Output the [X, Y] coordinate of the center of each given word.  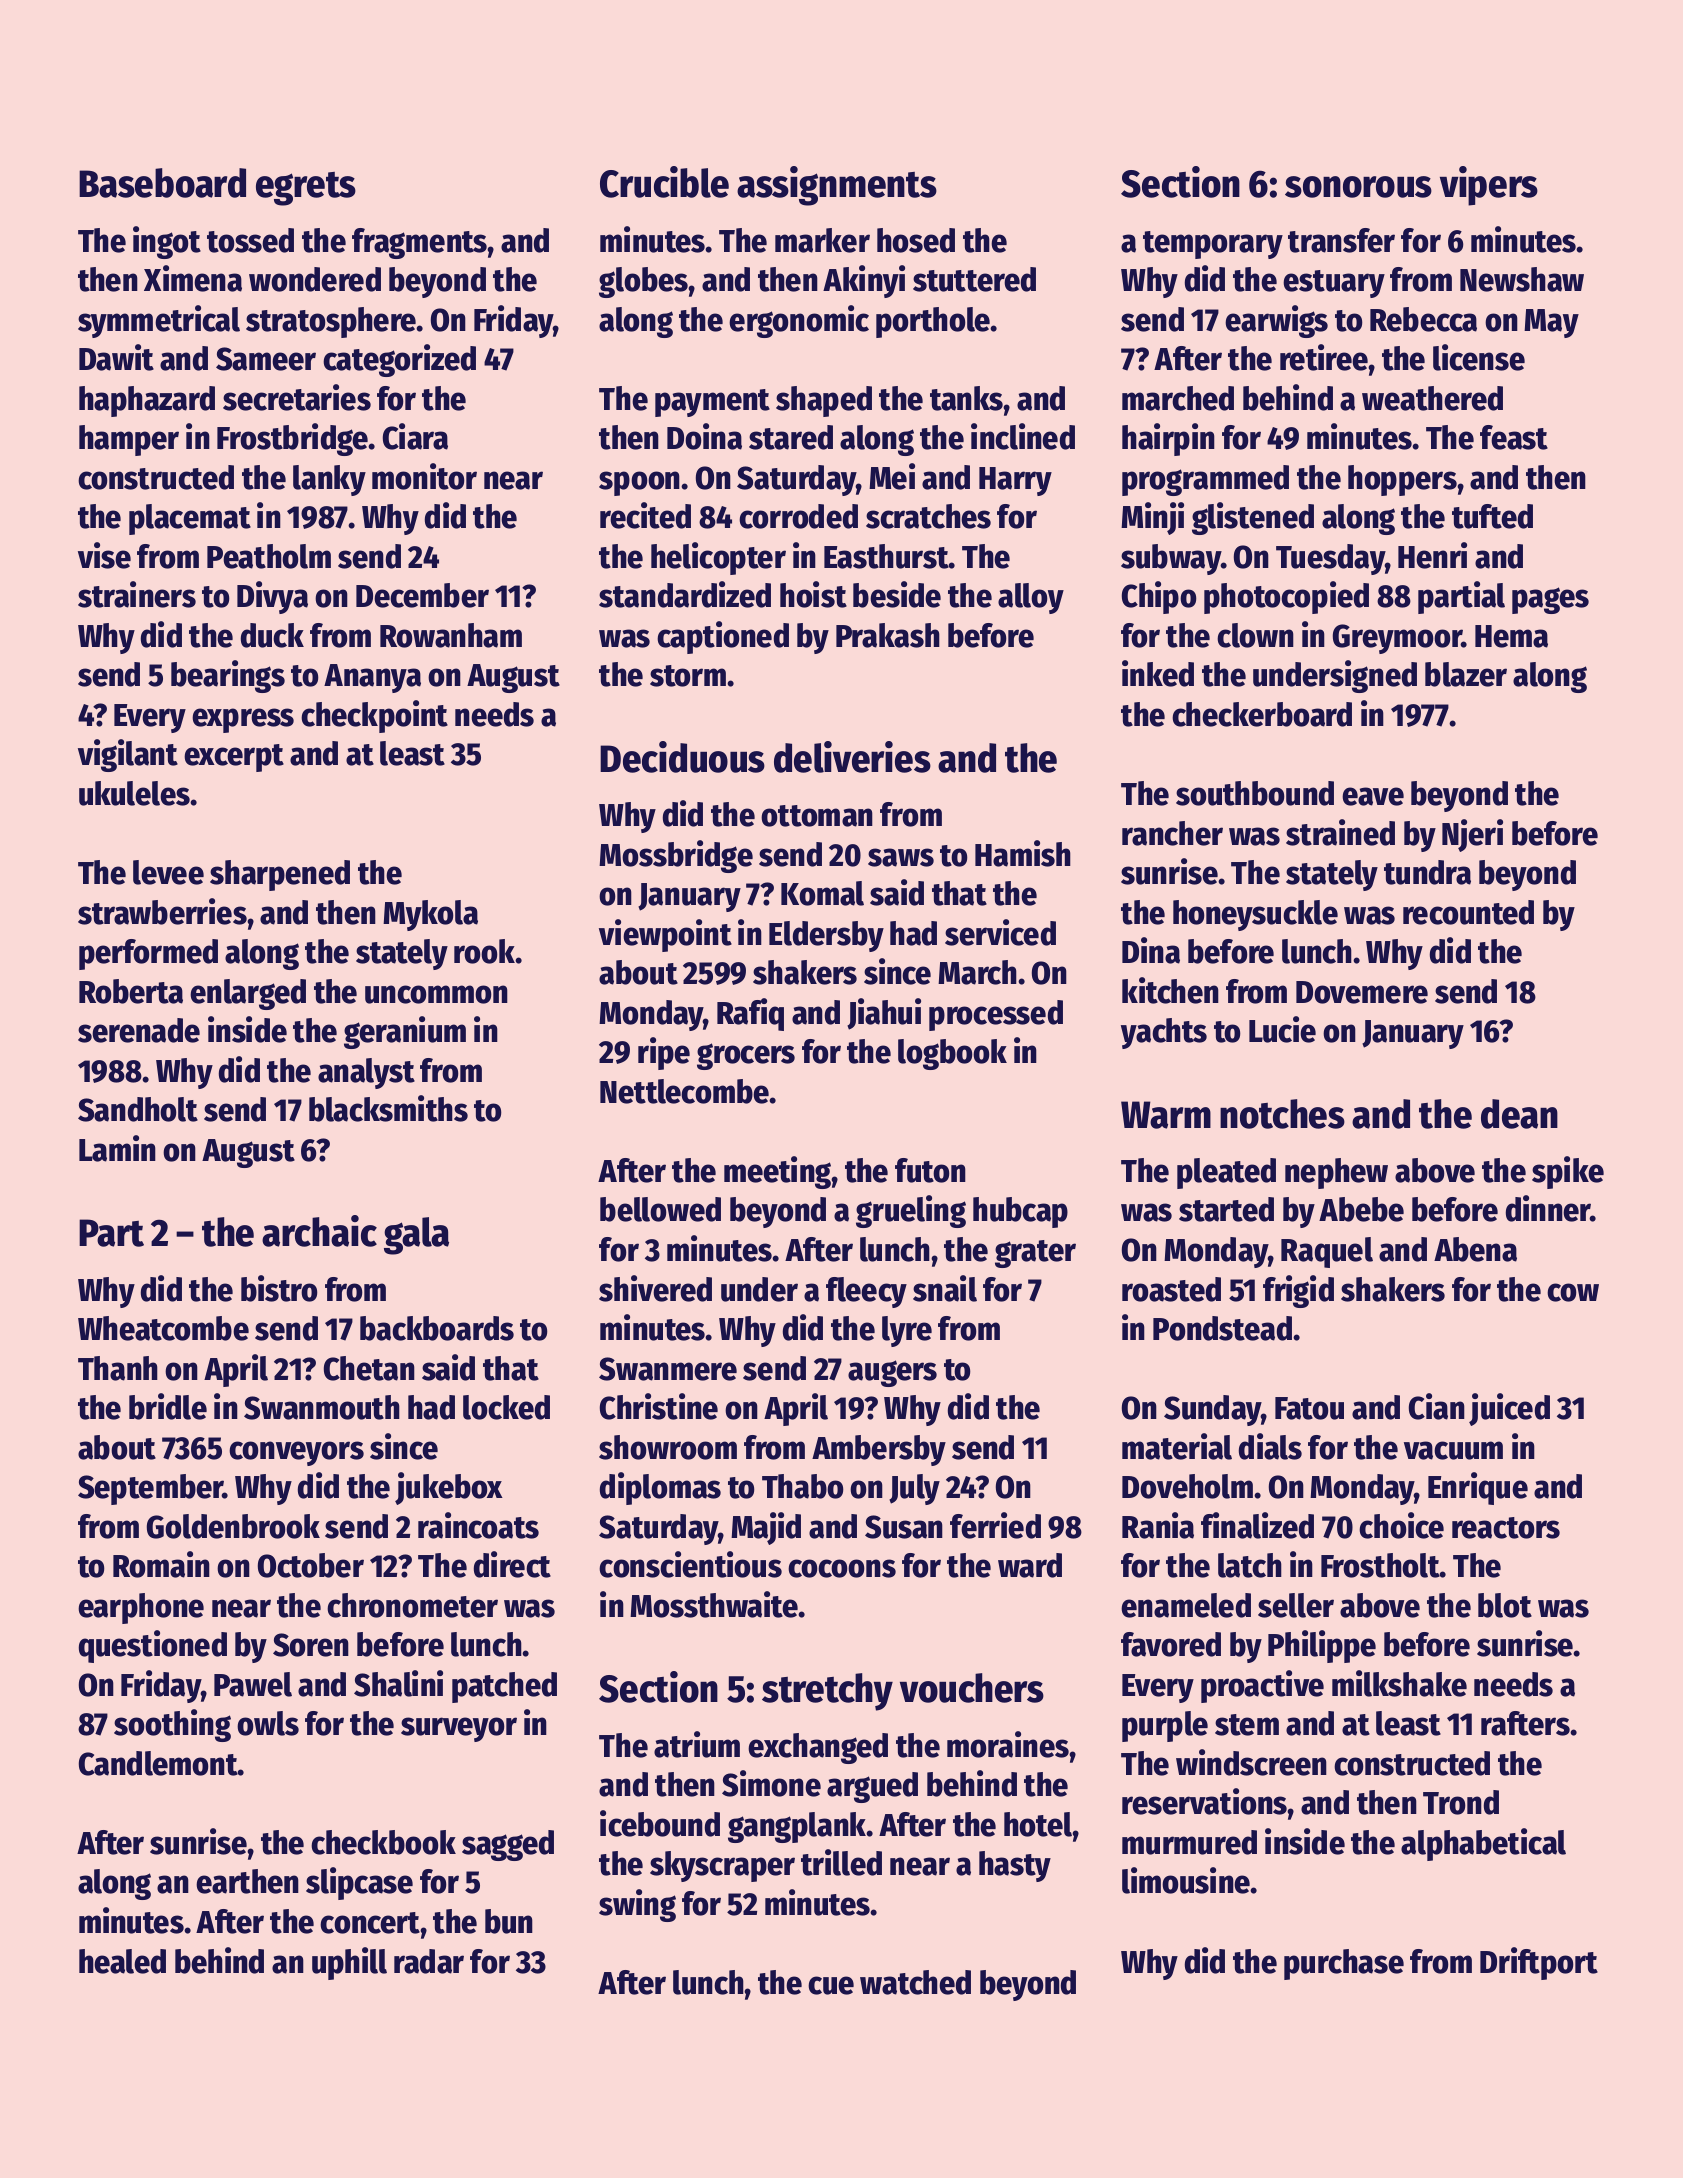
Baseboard [162, 183]
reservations [1205, 1801]
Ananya [372, 678]
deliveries [852, 757]
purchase [1344, 1964]
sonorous [1358, 187]
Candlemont [158, 1763]
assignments [837, 186]
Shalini [398, 1683]
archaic [319, 1231]
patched [504, 1687]
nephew [1336, 1173]
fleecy [866, 1292]
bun [509, 1921]
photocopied [1286, 597]
